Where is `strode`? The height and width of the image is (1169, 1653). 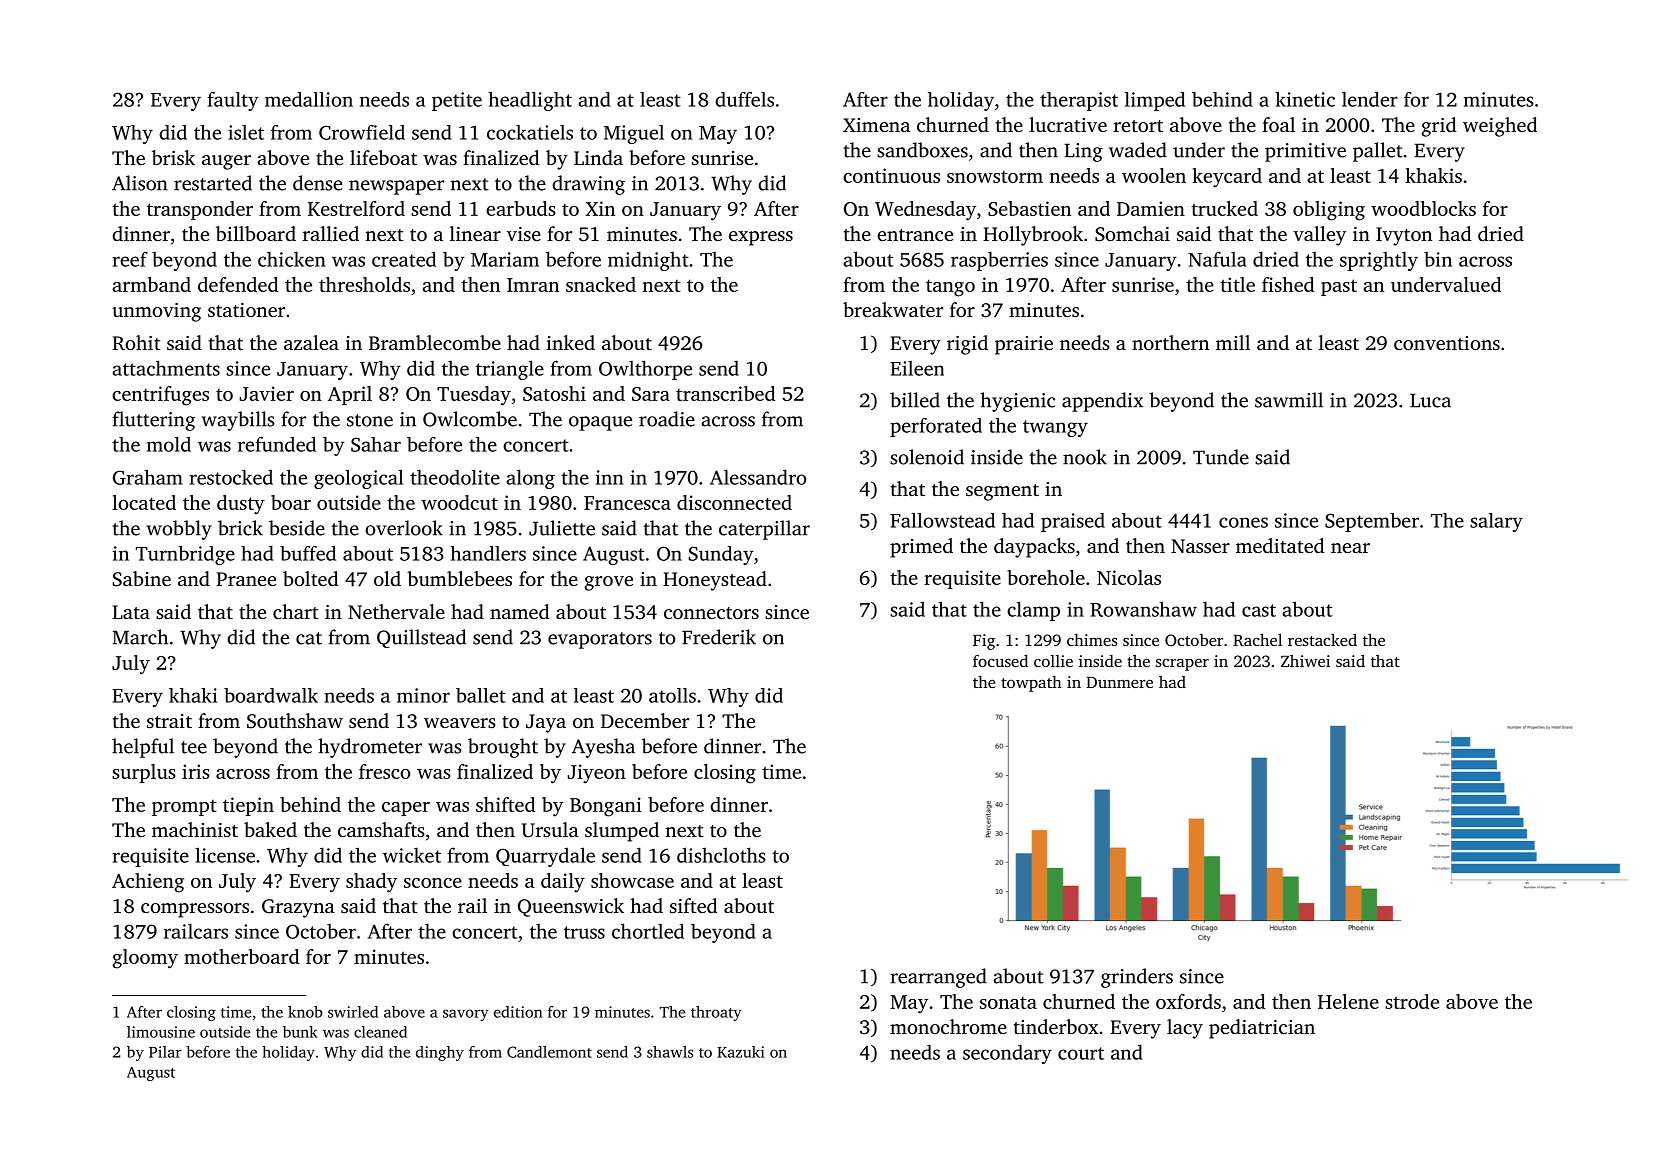
strode is located at coordinates (1412, 1001).
